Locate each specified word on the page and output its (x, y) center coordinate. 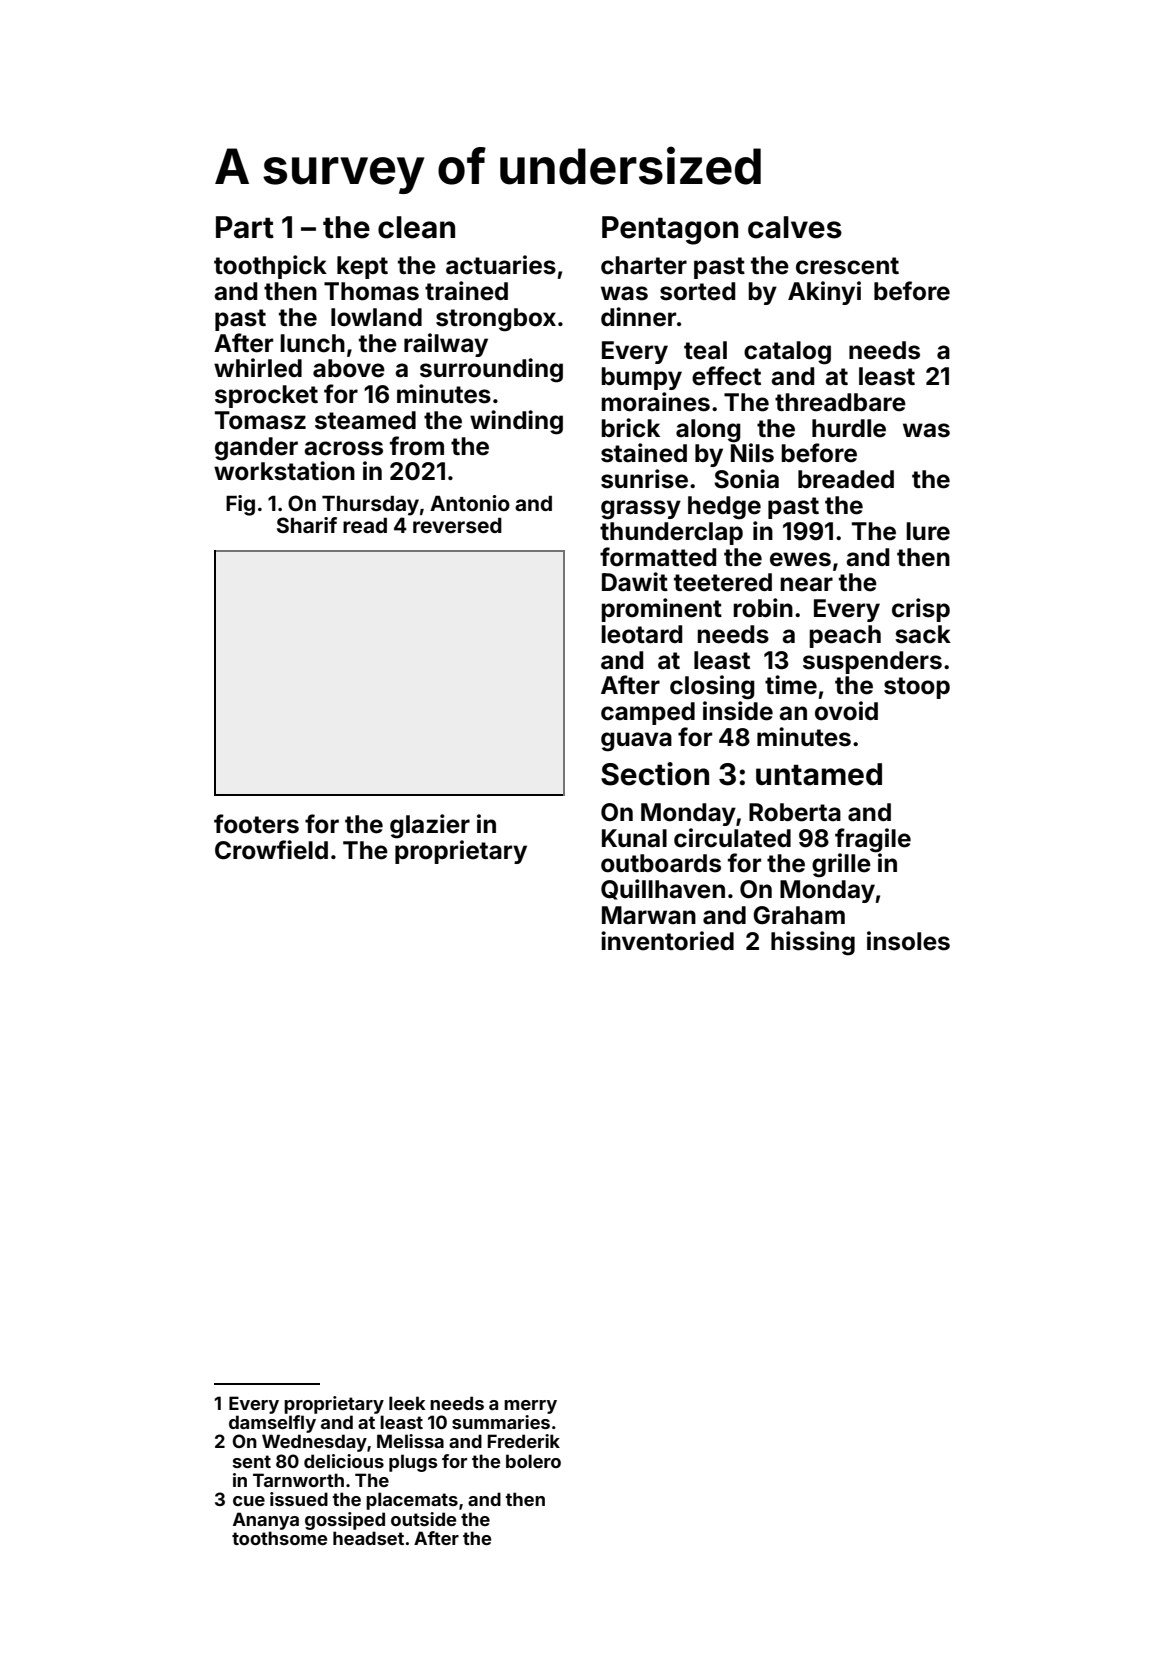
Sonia (746, 479)
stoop (917, 688)
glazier (430, 826)
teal (705, 350)
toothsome (279, 1538)
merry (530, 1407)
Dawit (635, 582)
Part (245, 227)
